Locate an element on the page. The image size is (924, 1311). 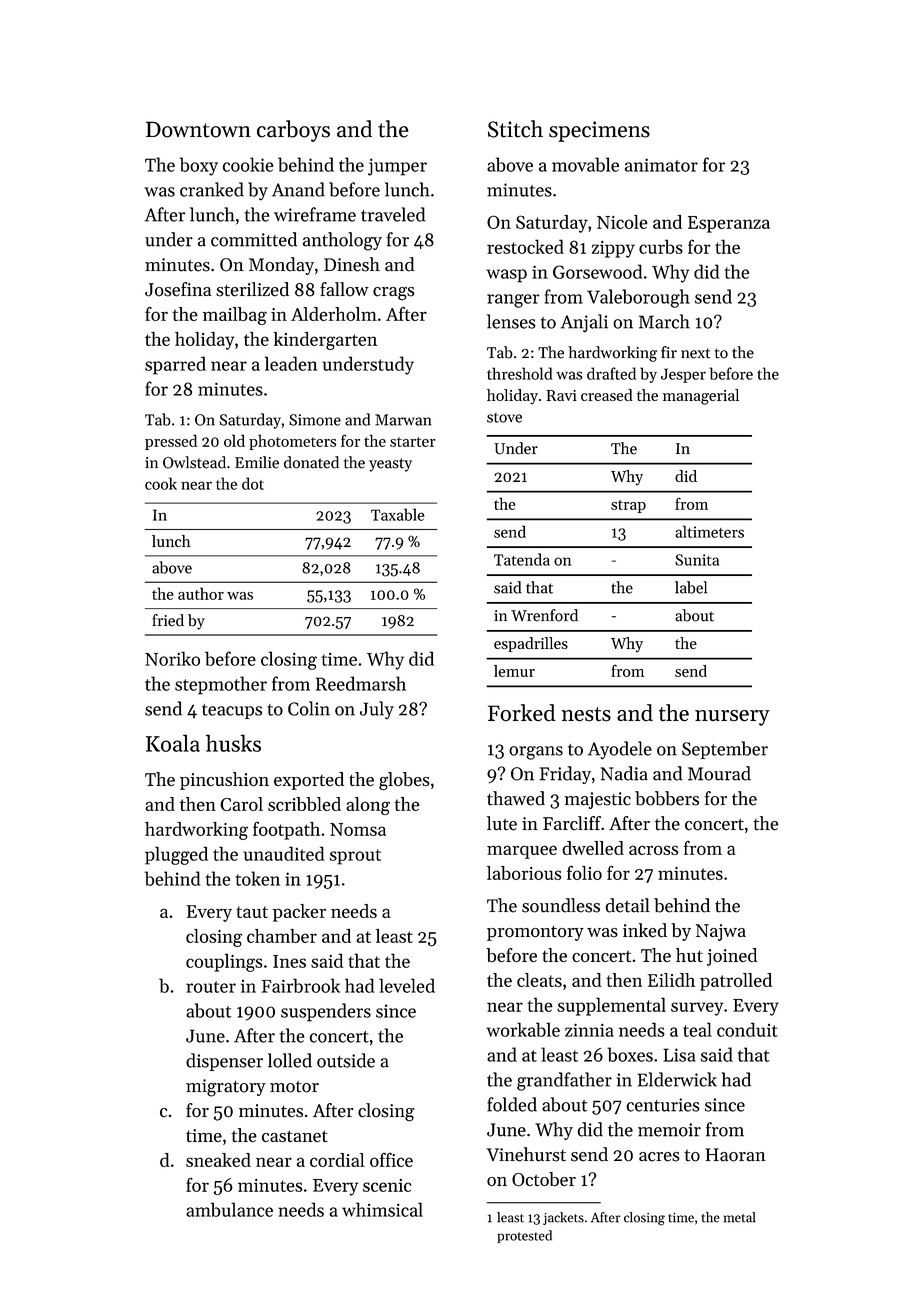
Taxable is located at coordinates (397, 514).
